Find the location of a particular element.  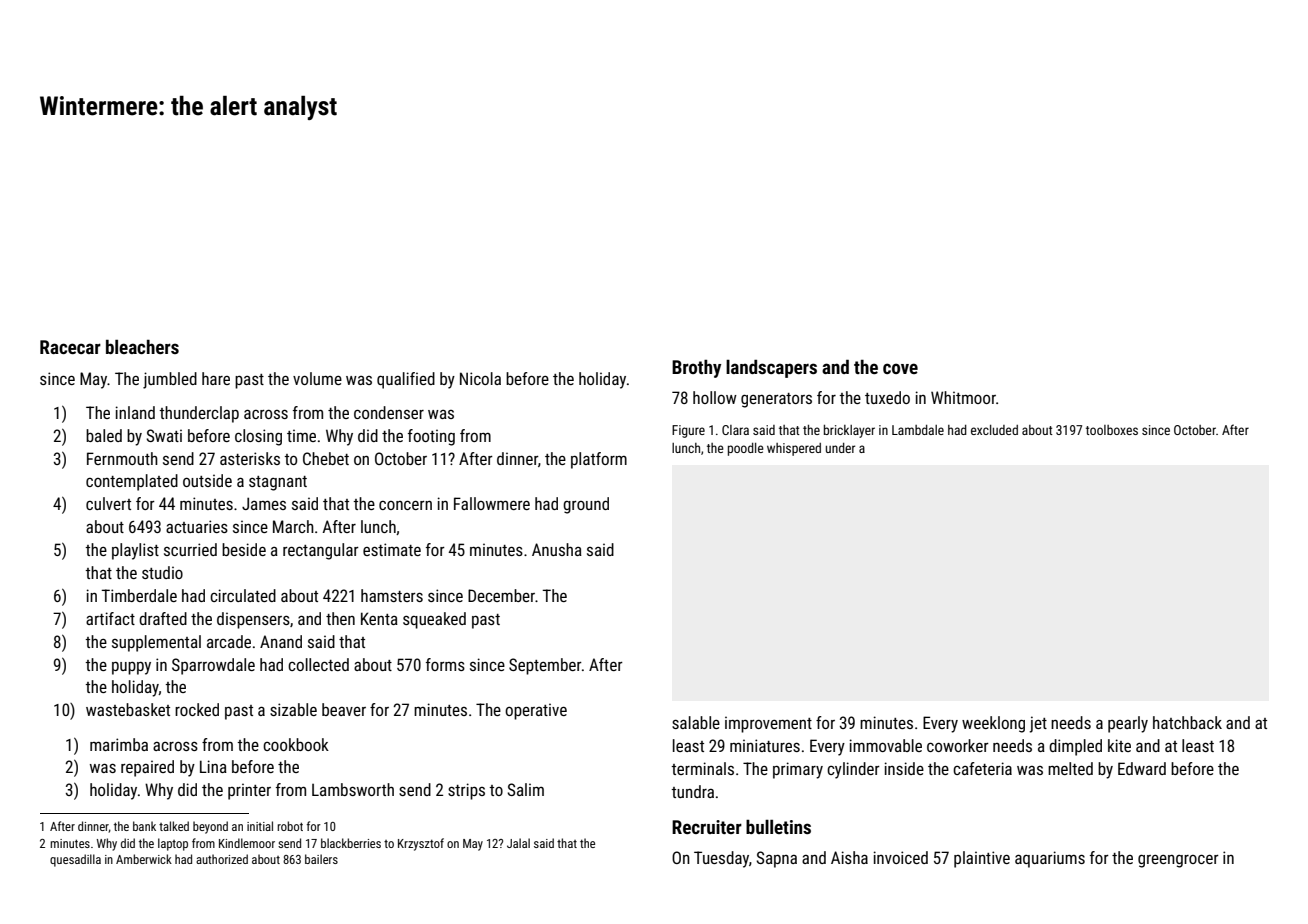

repaired is located at coordinates (147, 768).
